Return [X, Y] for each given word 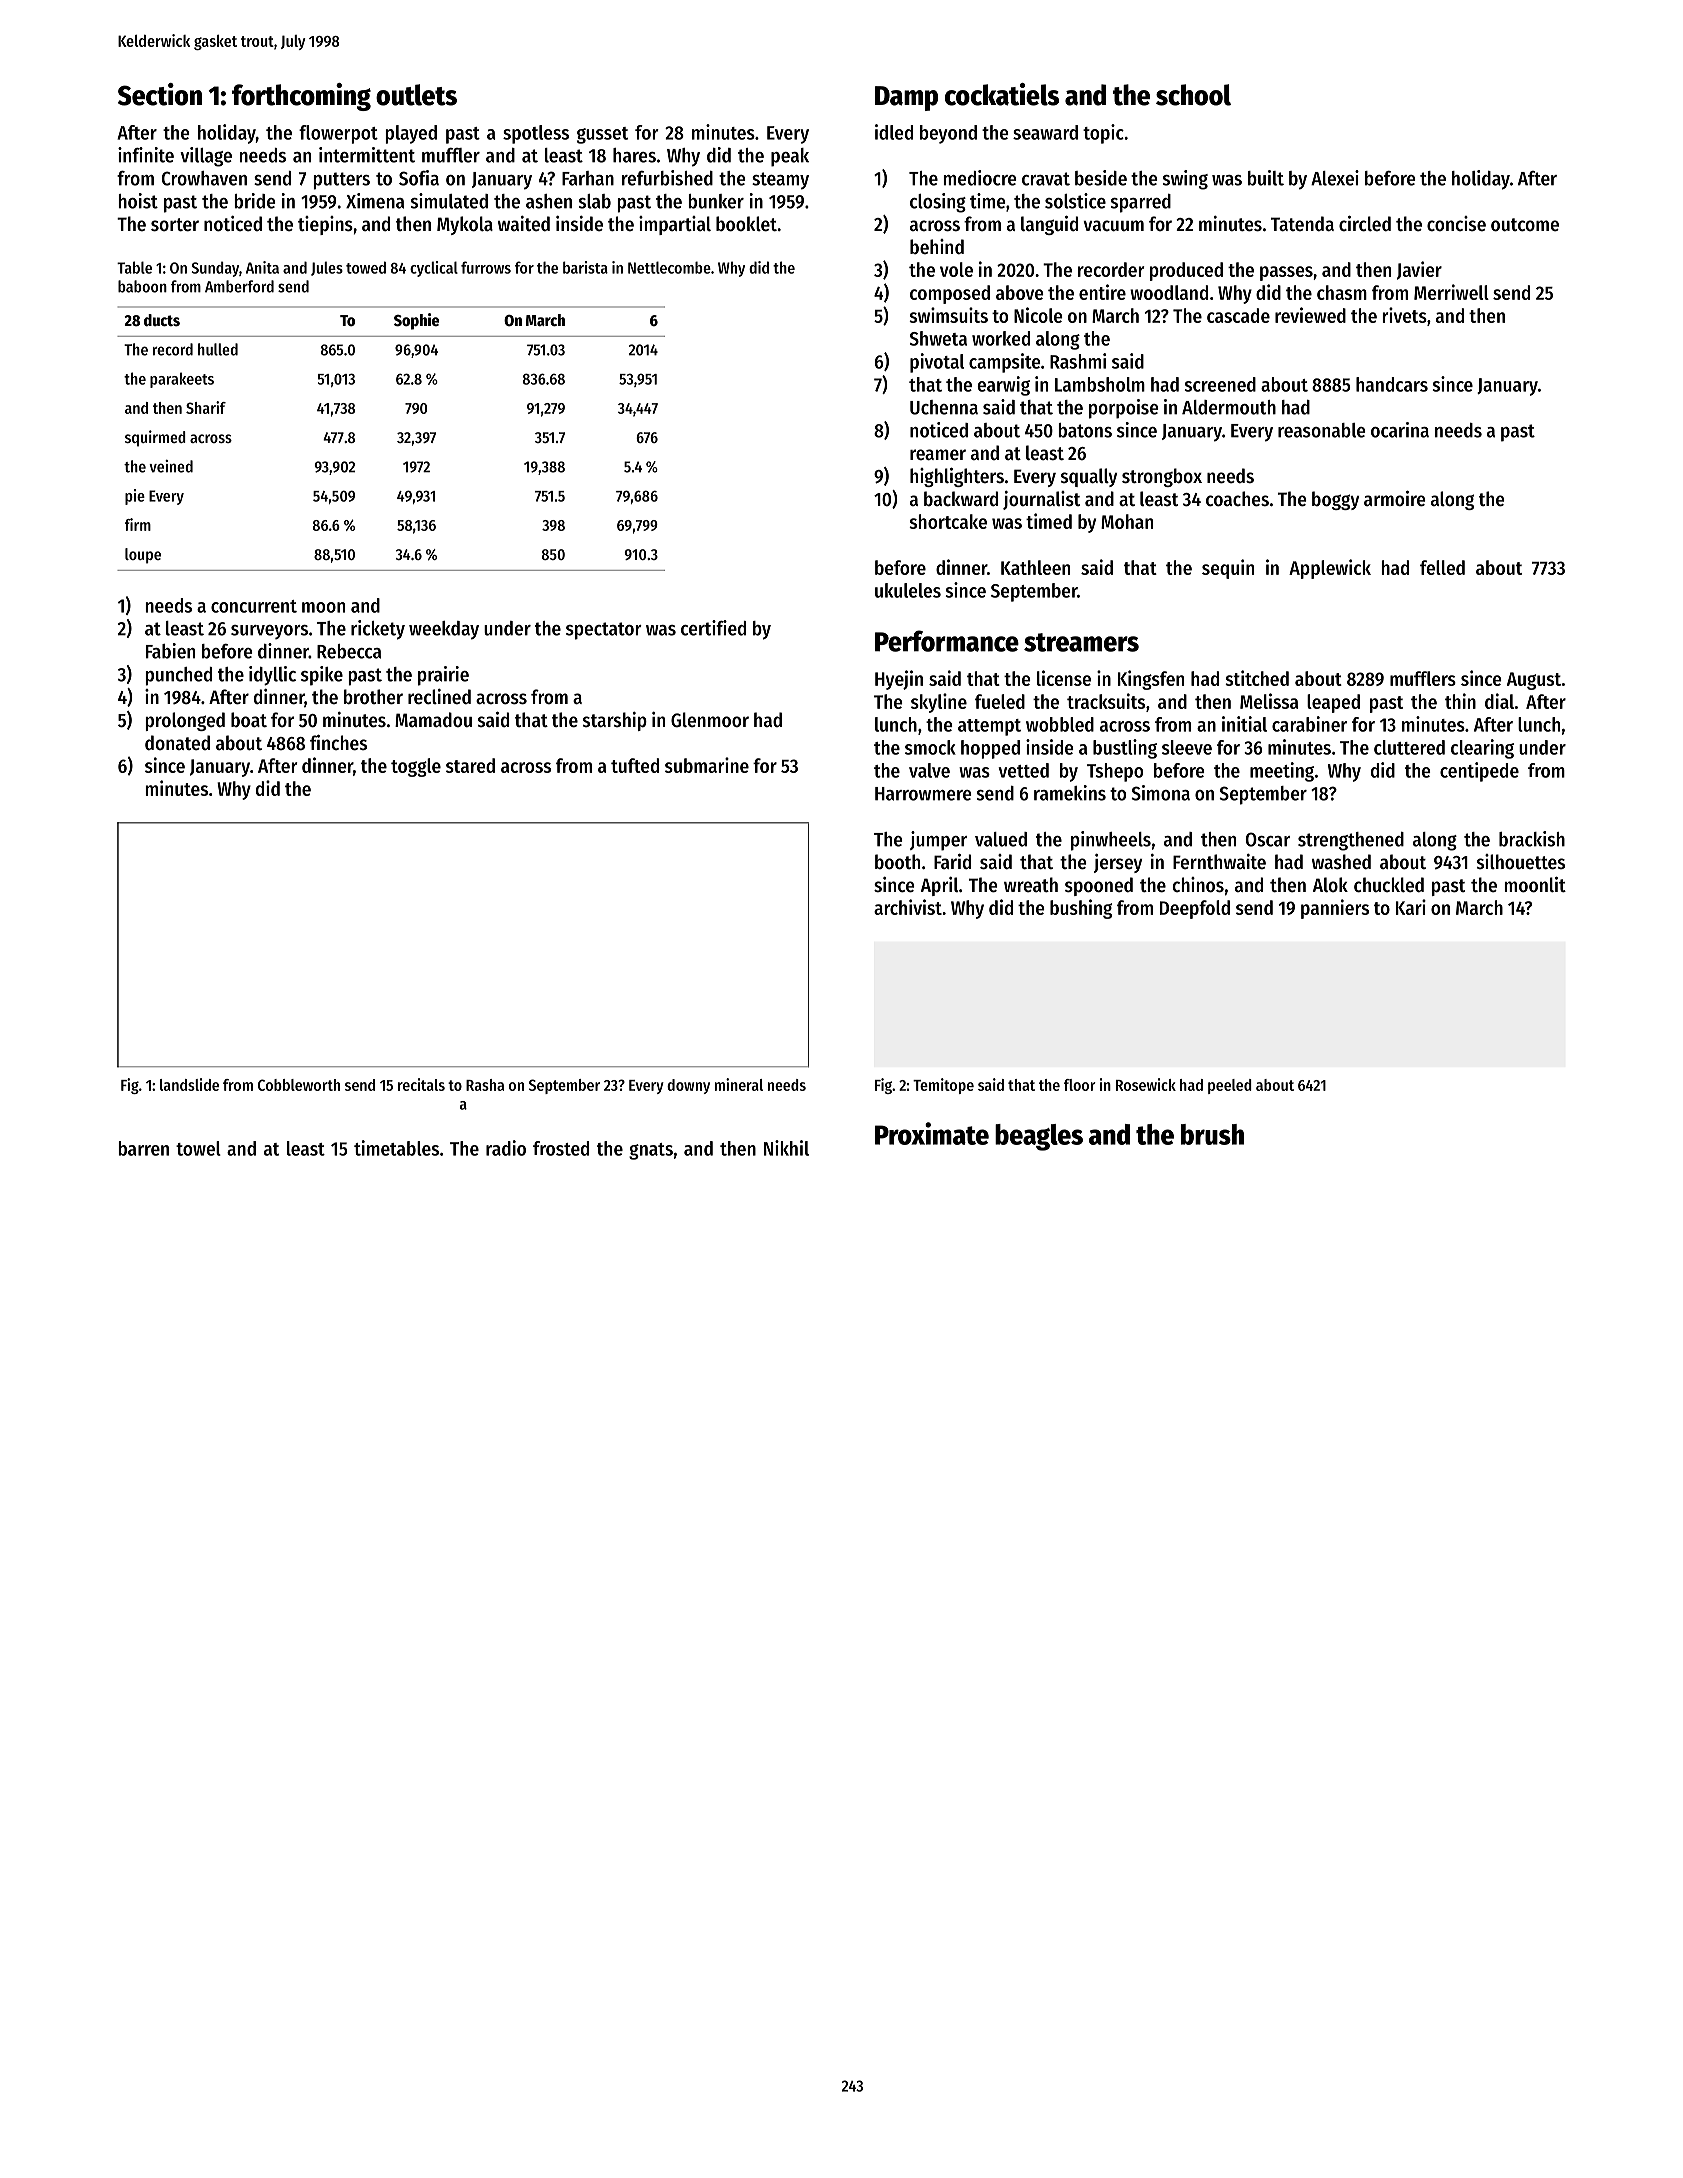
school [1193, 95]
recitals [421, 1084]
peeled [1230, 1086]
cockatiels [1002, 94]
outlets [416, 95]
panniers [1335, 909]
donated [177, 743]
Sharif [206, 407]
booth [897, 862]
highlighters [957, 477]
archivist [908, 907]
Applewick [1330, 569]
